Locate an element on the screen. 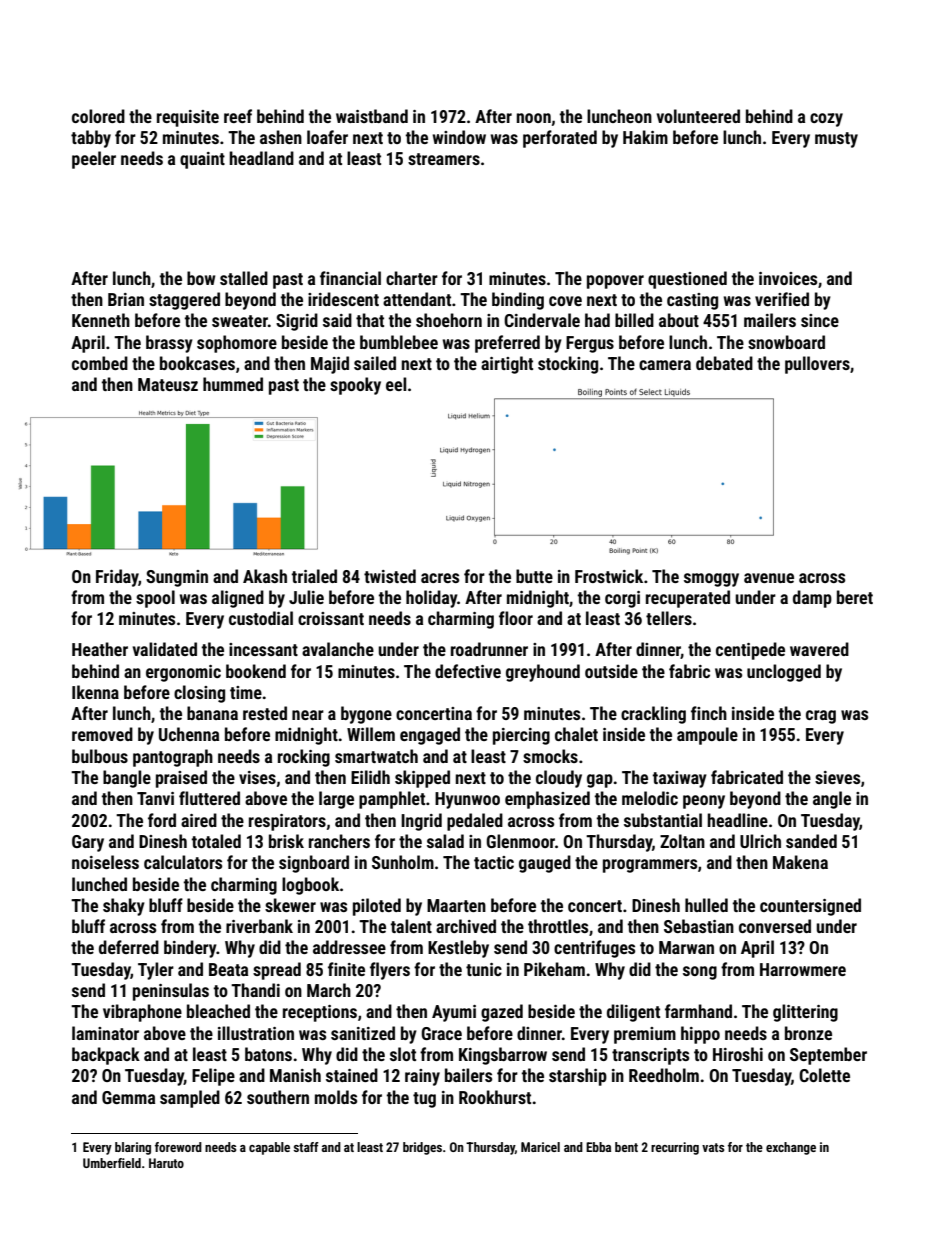 Image resolution: width=952 pixels, height=1233 pixels. bridges is located at coordinates (422, 1148).
